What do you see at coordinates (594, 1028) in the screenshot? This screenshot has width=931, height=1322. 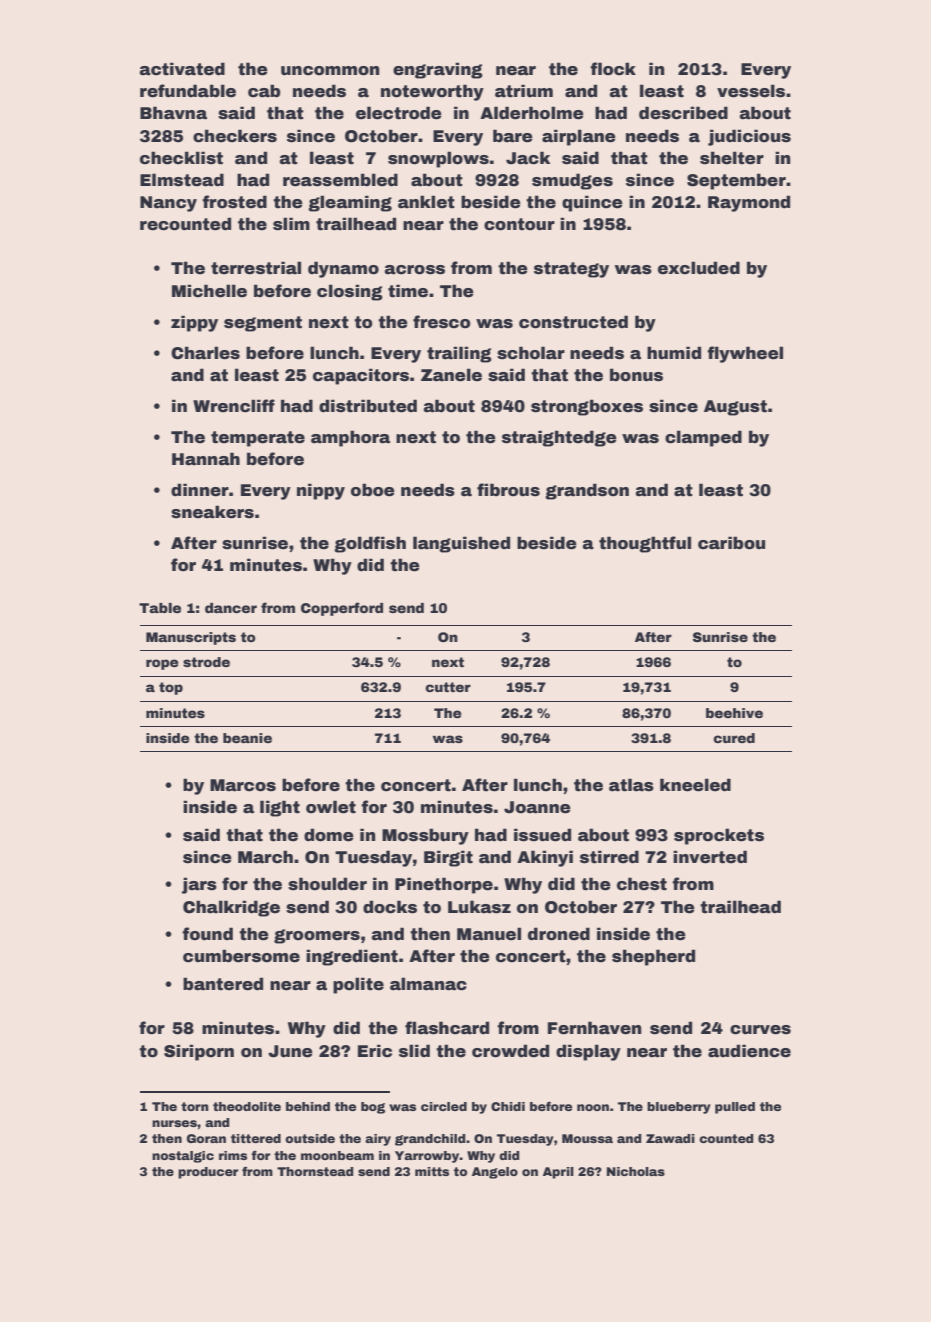 I see `Fernhaven` at bounding box center [594, 1028].
